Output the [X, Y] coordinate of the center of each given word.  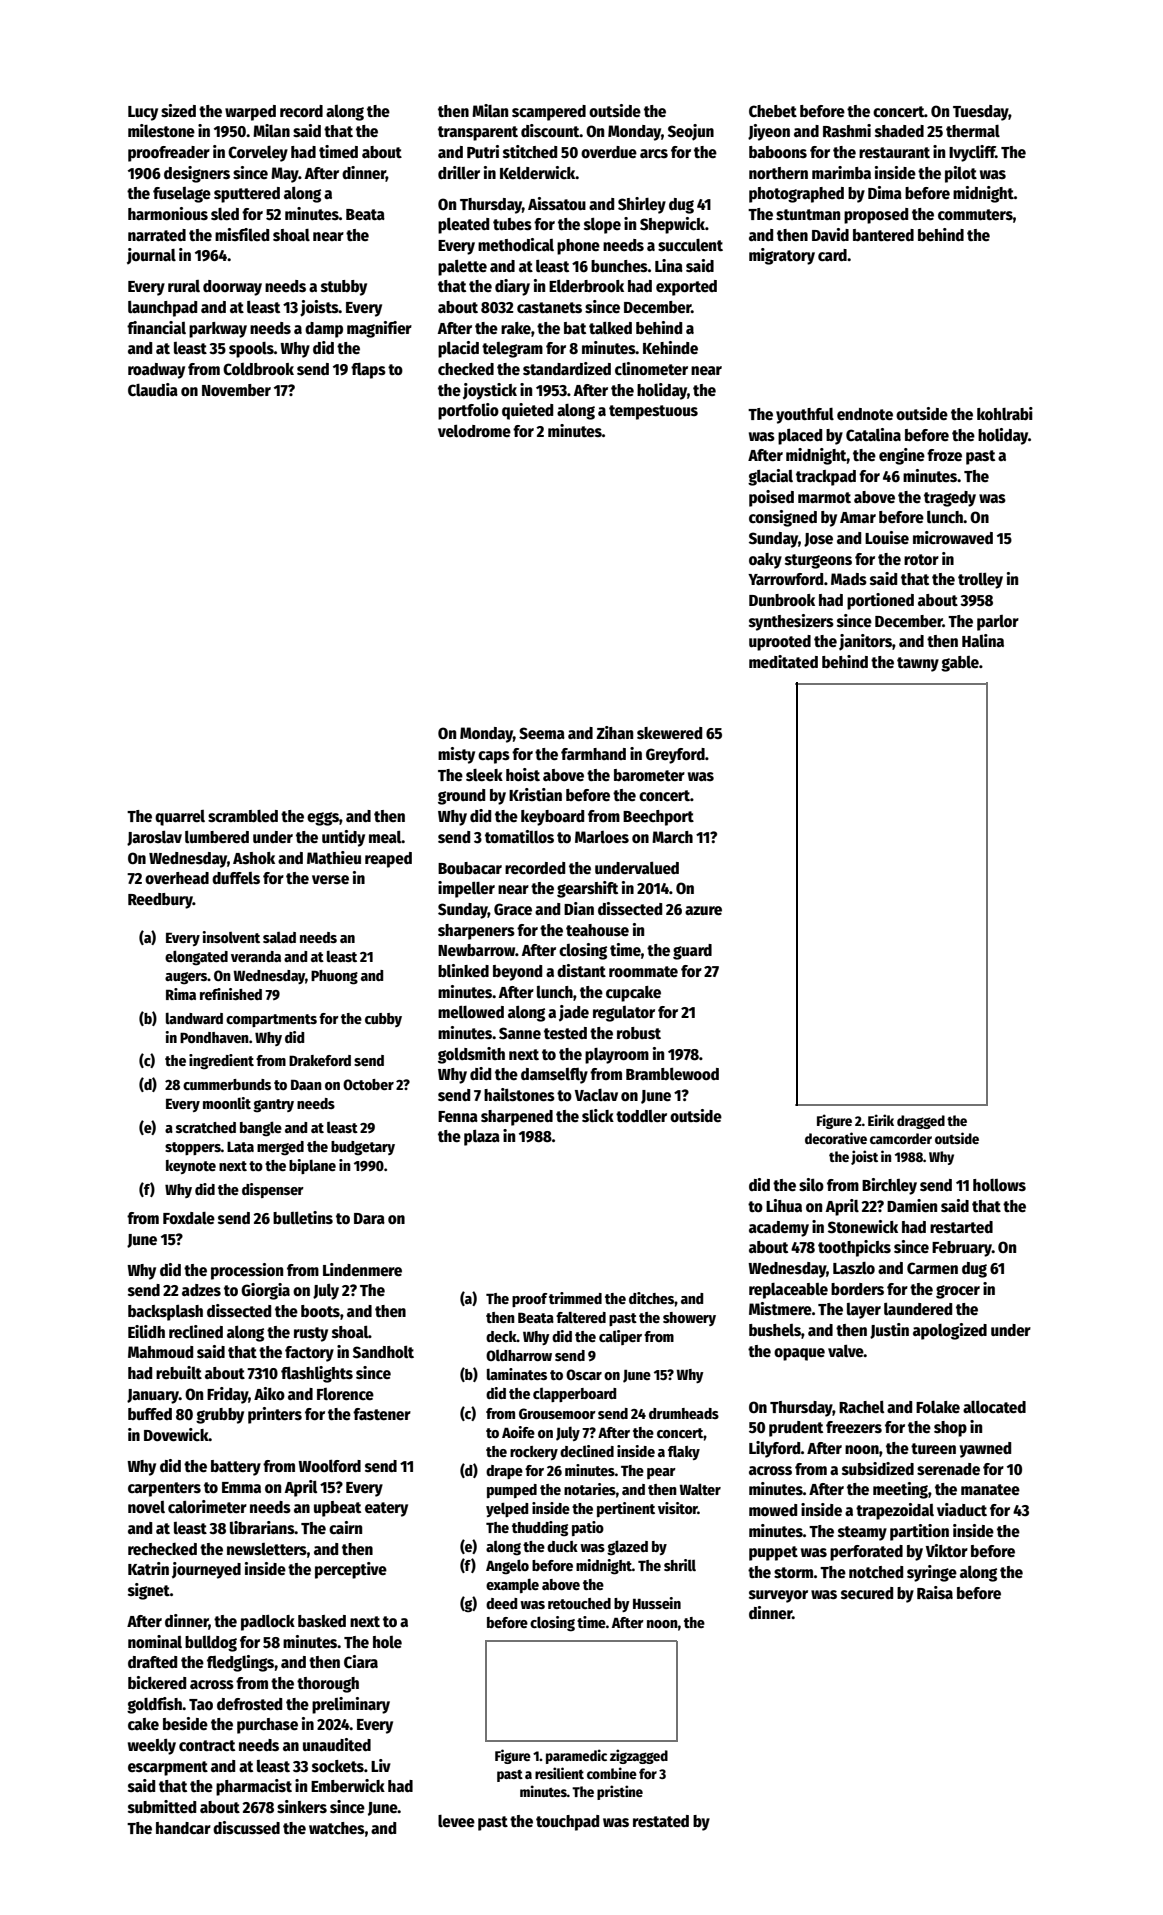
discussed [246, 1828]
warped [250, 113]
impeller [466, 889]
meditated [783, 661]
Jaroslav [154, 838]
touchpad [567, 1823]
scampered [549, 113]
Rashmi [847, 130]
